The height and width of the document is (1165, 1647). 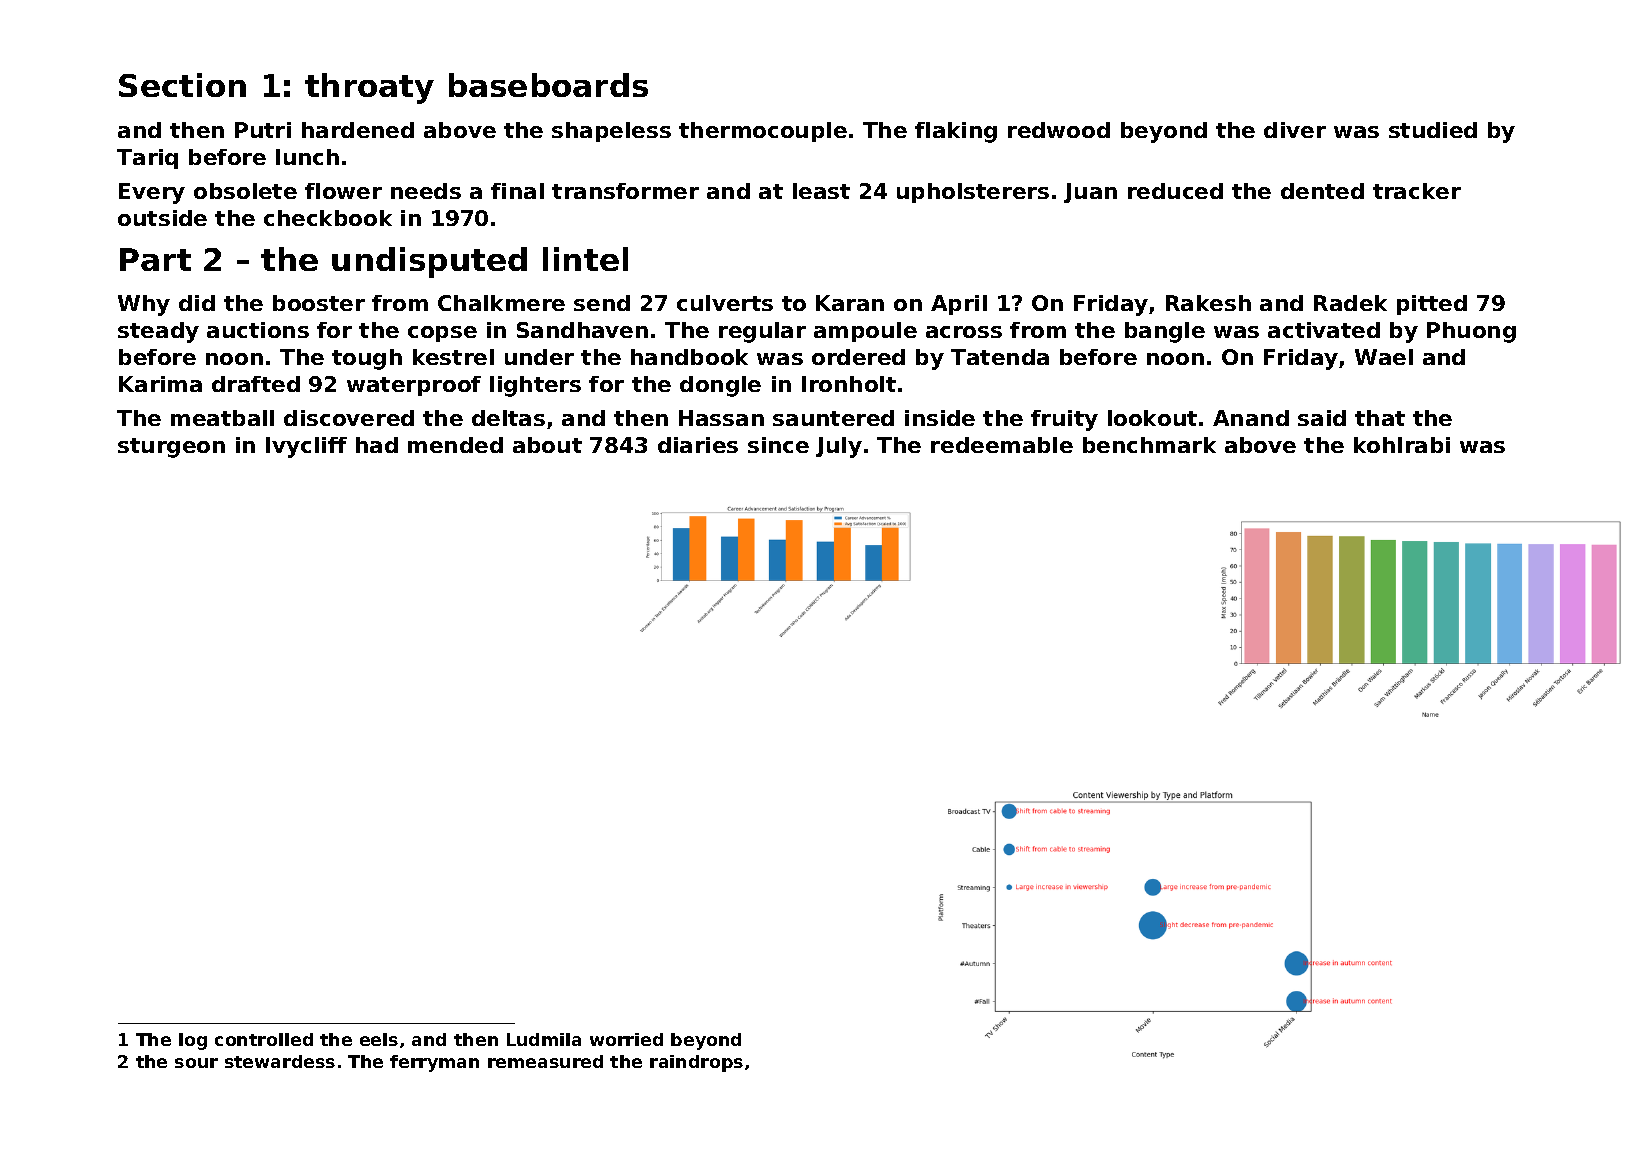 I want to click on kohlrabi, so click(x=1402, y=445).
